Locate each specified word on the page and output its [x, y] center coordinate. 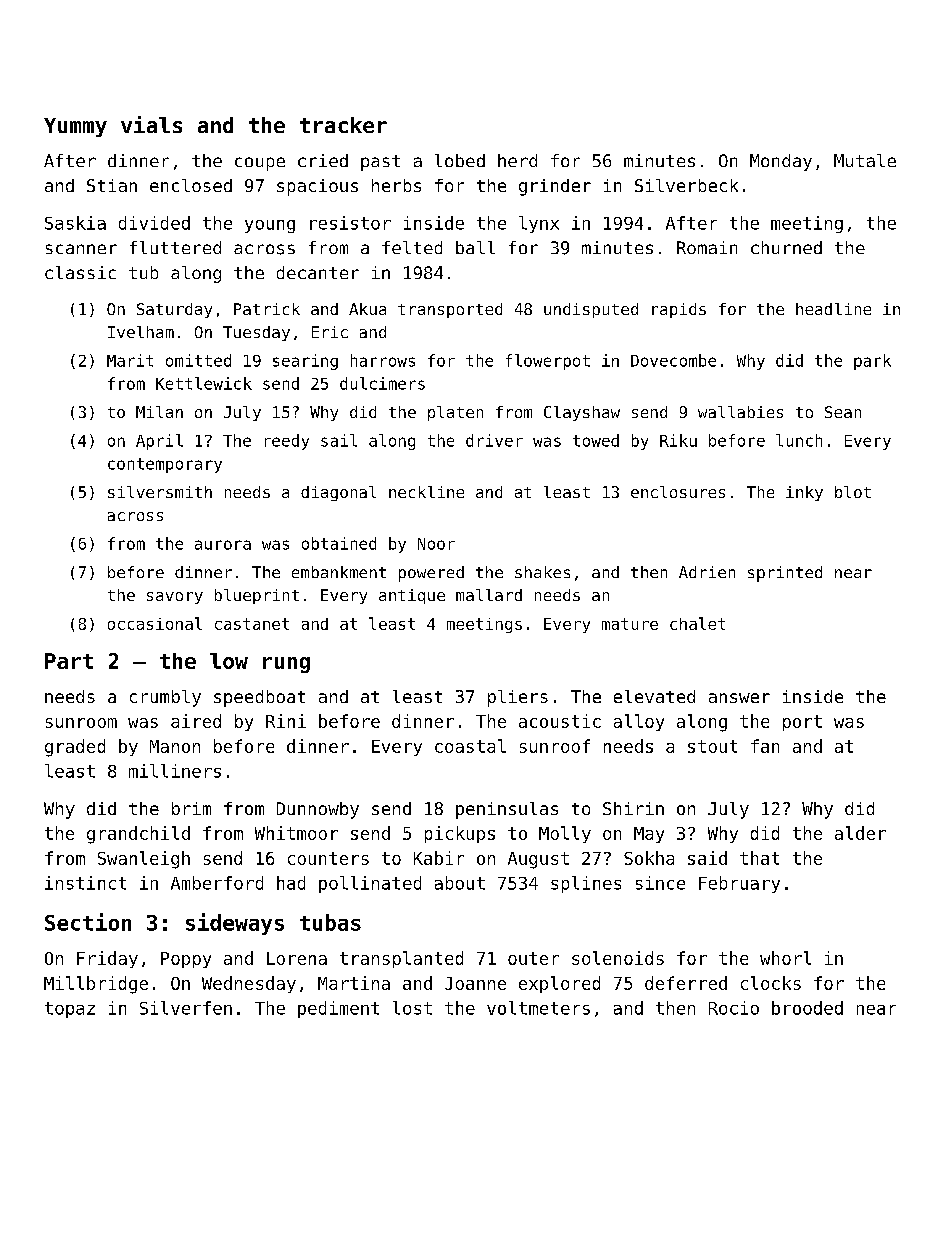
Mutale [865, 160]
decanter [318, 272]
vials [151, 124]
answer [739, 698]
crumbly [165, 698]
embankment [339, 572]
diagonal [338, 493]
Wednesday [249, 984]
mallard [489, 595]
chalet [697, 623]
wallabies [740, 412]
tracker [343, 125]
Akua [367, 309]
